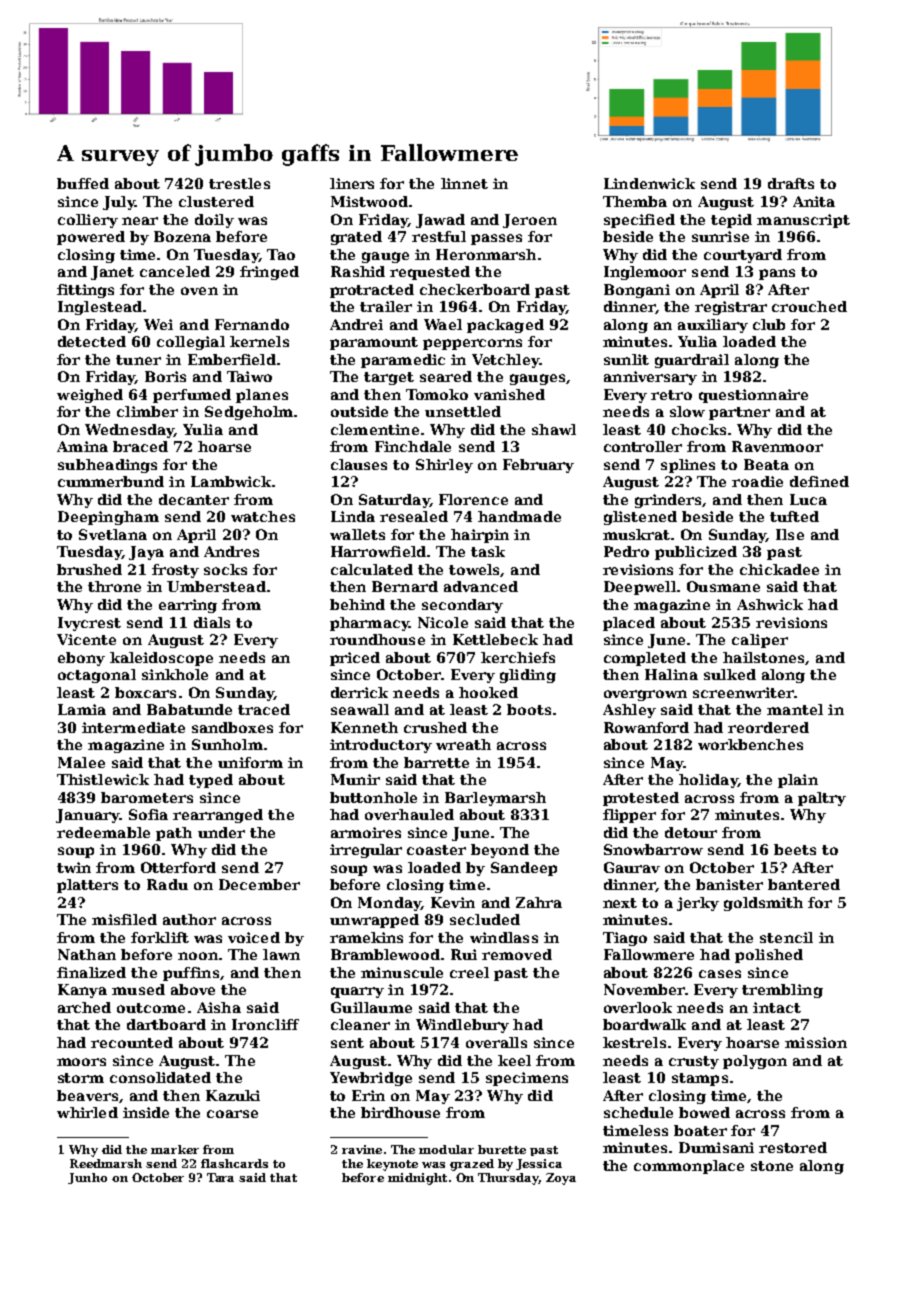 This screenshot has height=1316, width=908. I want to click on Anita, so click(814, 201).
